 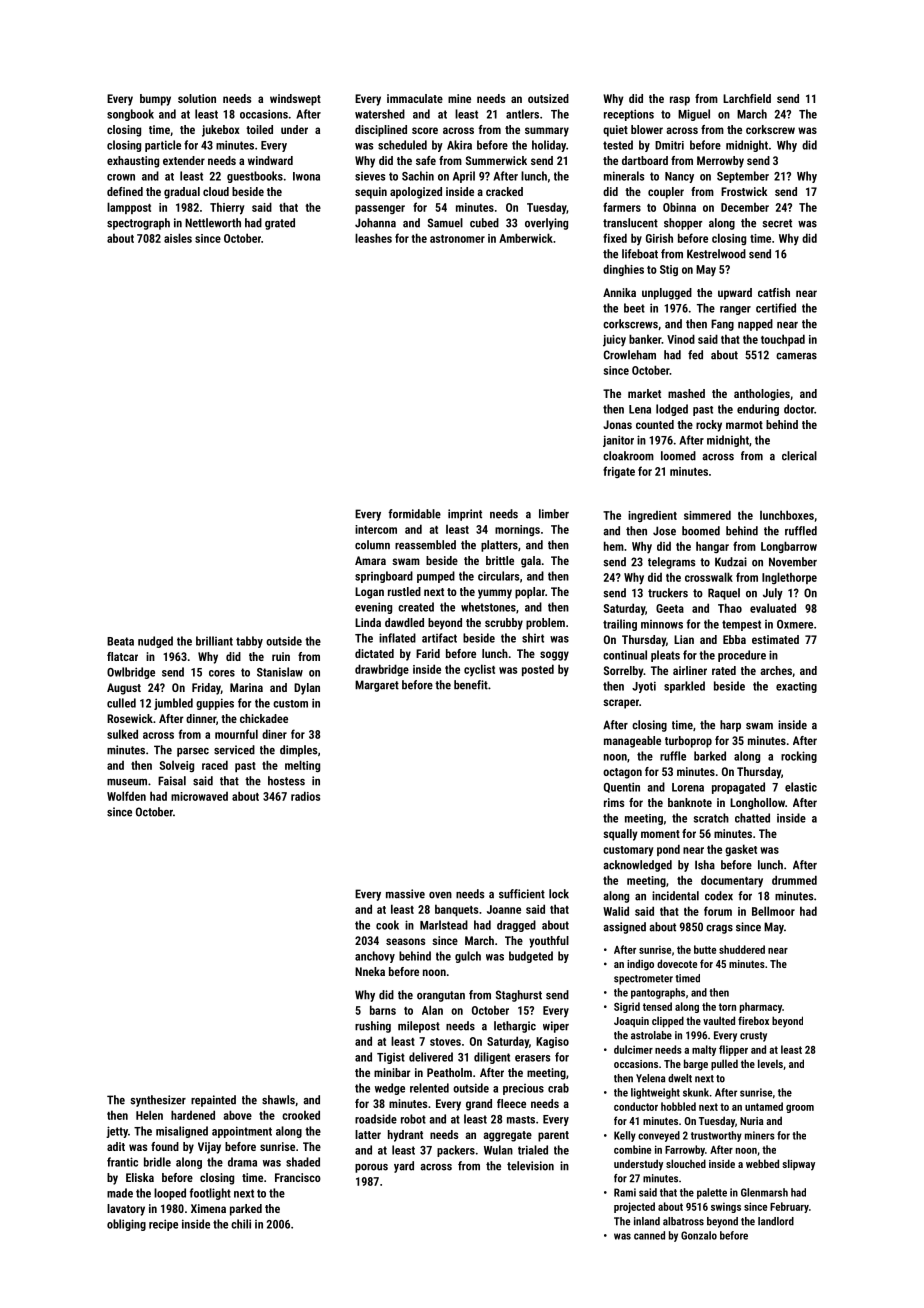 I want to click on Helen, so click(x=149, y=1115).
